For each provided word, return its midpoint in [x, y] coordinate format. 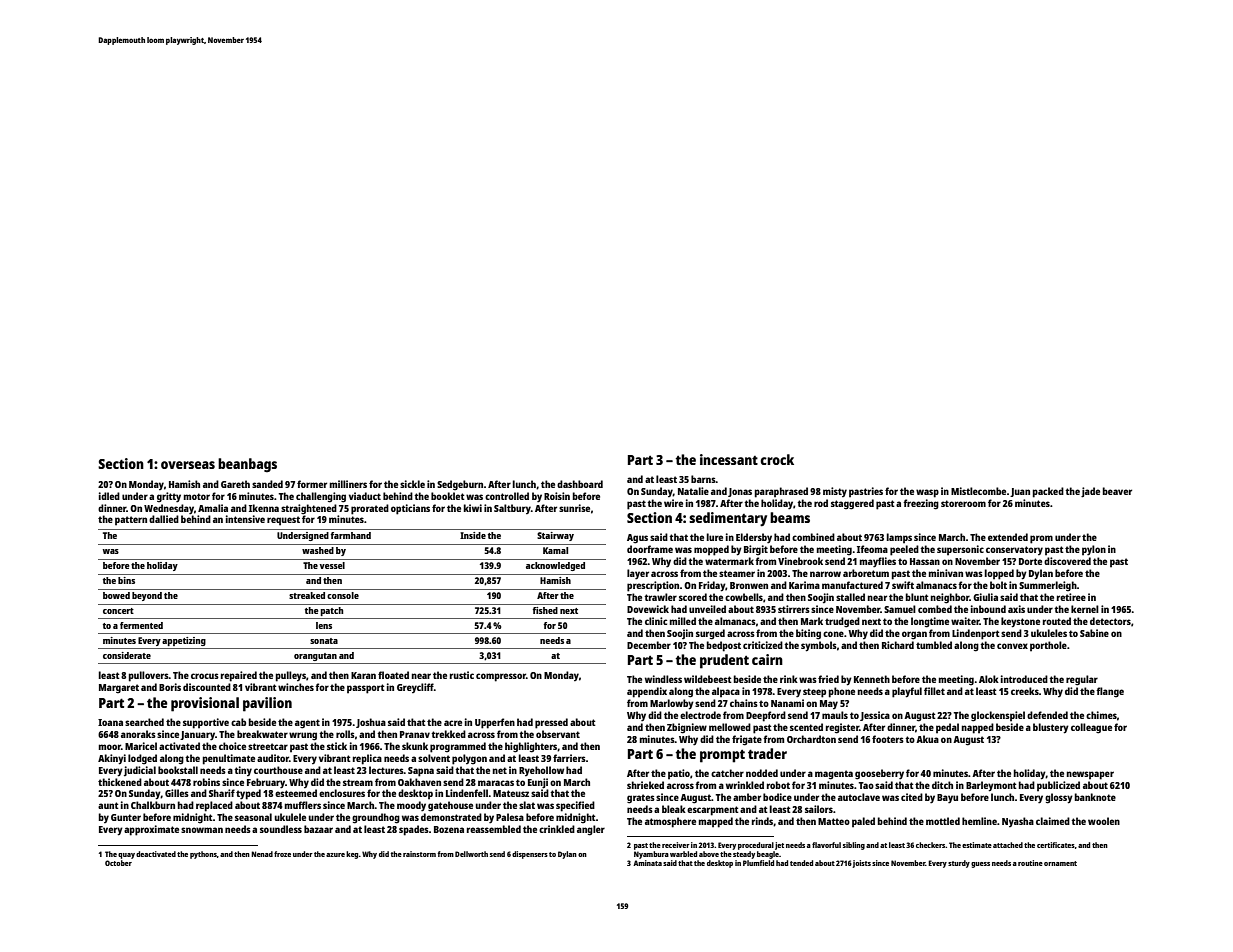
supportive [206, 723]
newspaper [1090, 775]
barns [703, 479]
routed [1057, 621]
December [649, 645]
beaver [1117, 491]
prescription [653, 586]
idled [109, 496]
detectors [1110, 621]
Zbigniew [687, 728]
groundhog [376, 818]
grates [641, 799]
